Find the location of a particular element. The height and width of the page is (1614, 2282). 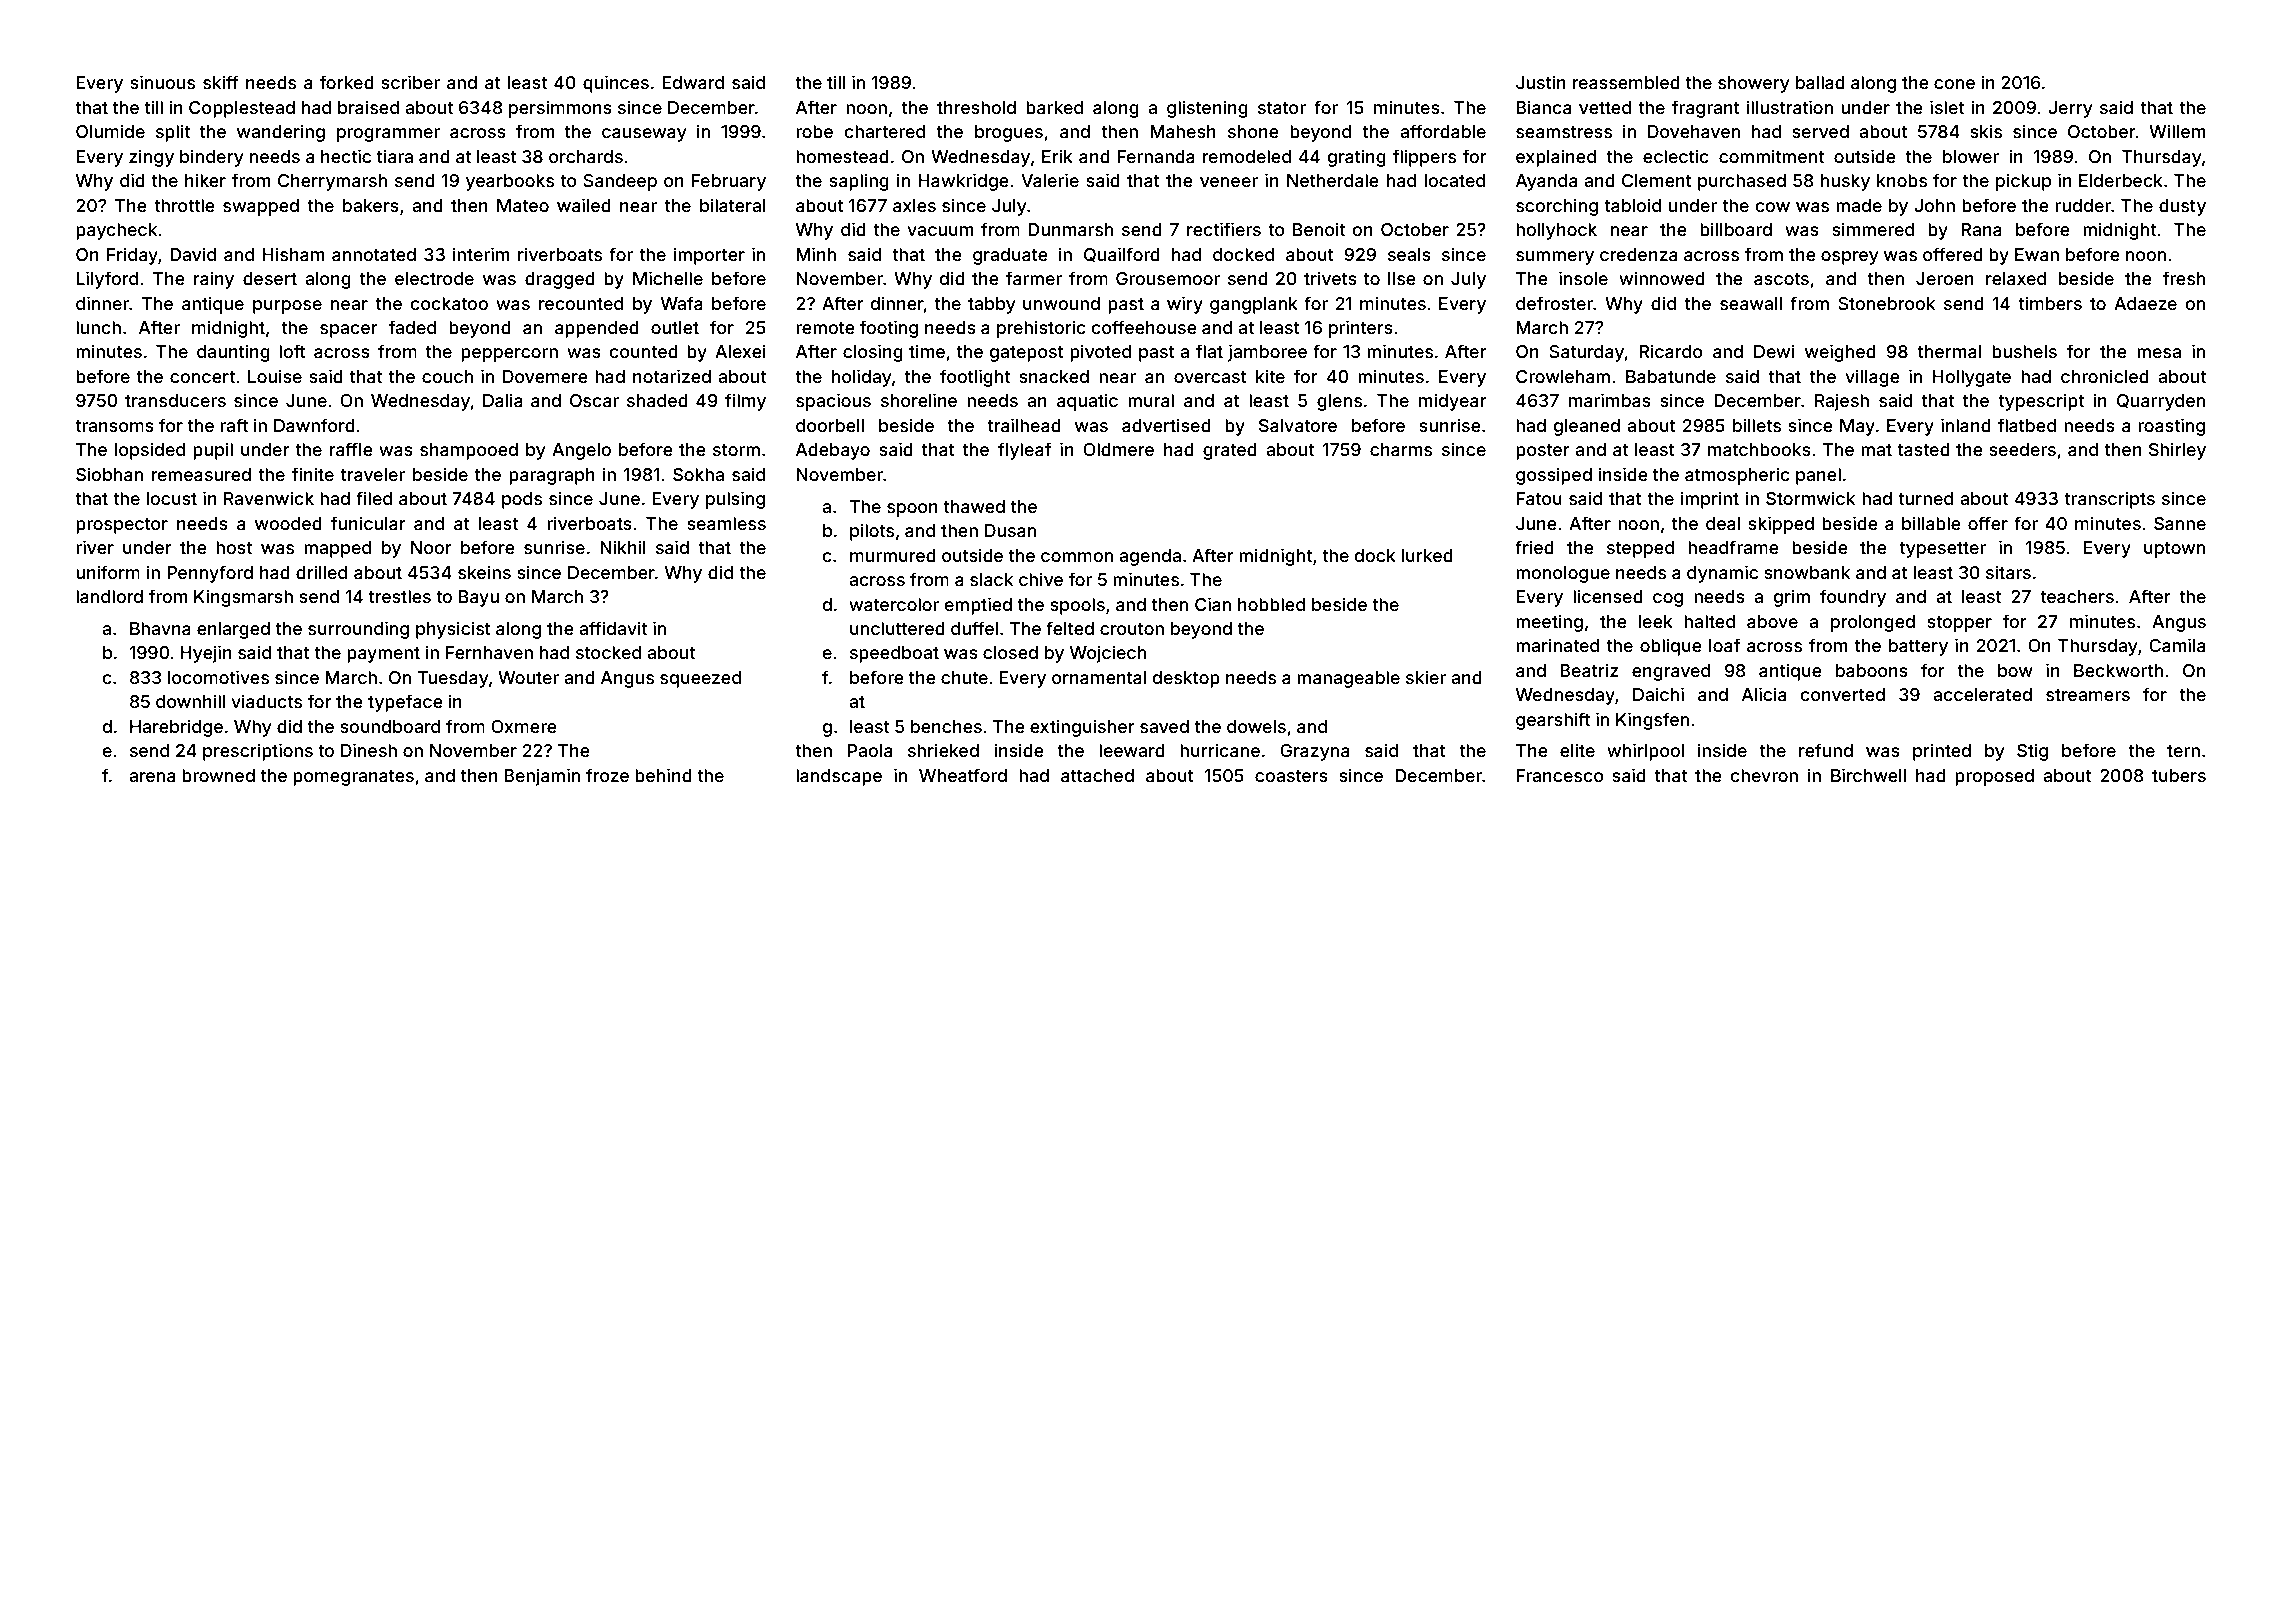

daunting is located at coordinates (233, 353).
